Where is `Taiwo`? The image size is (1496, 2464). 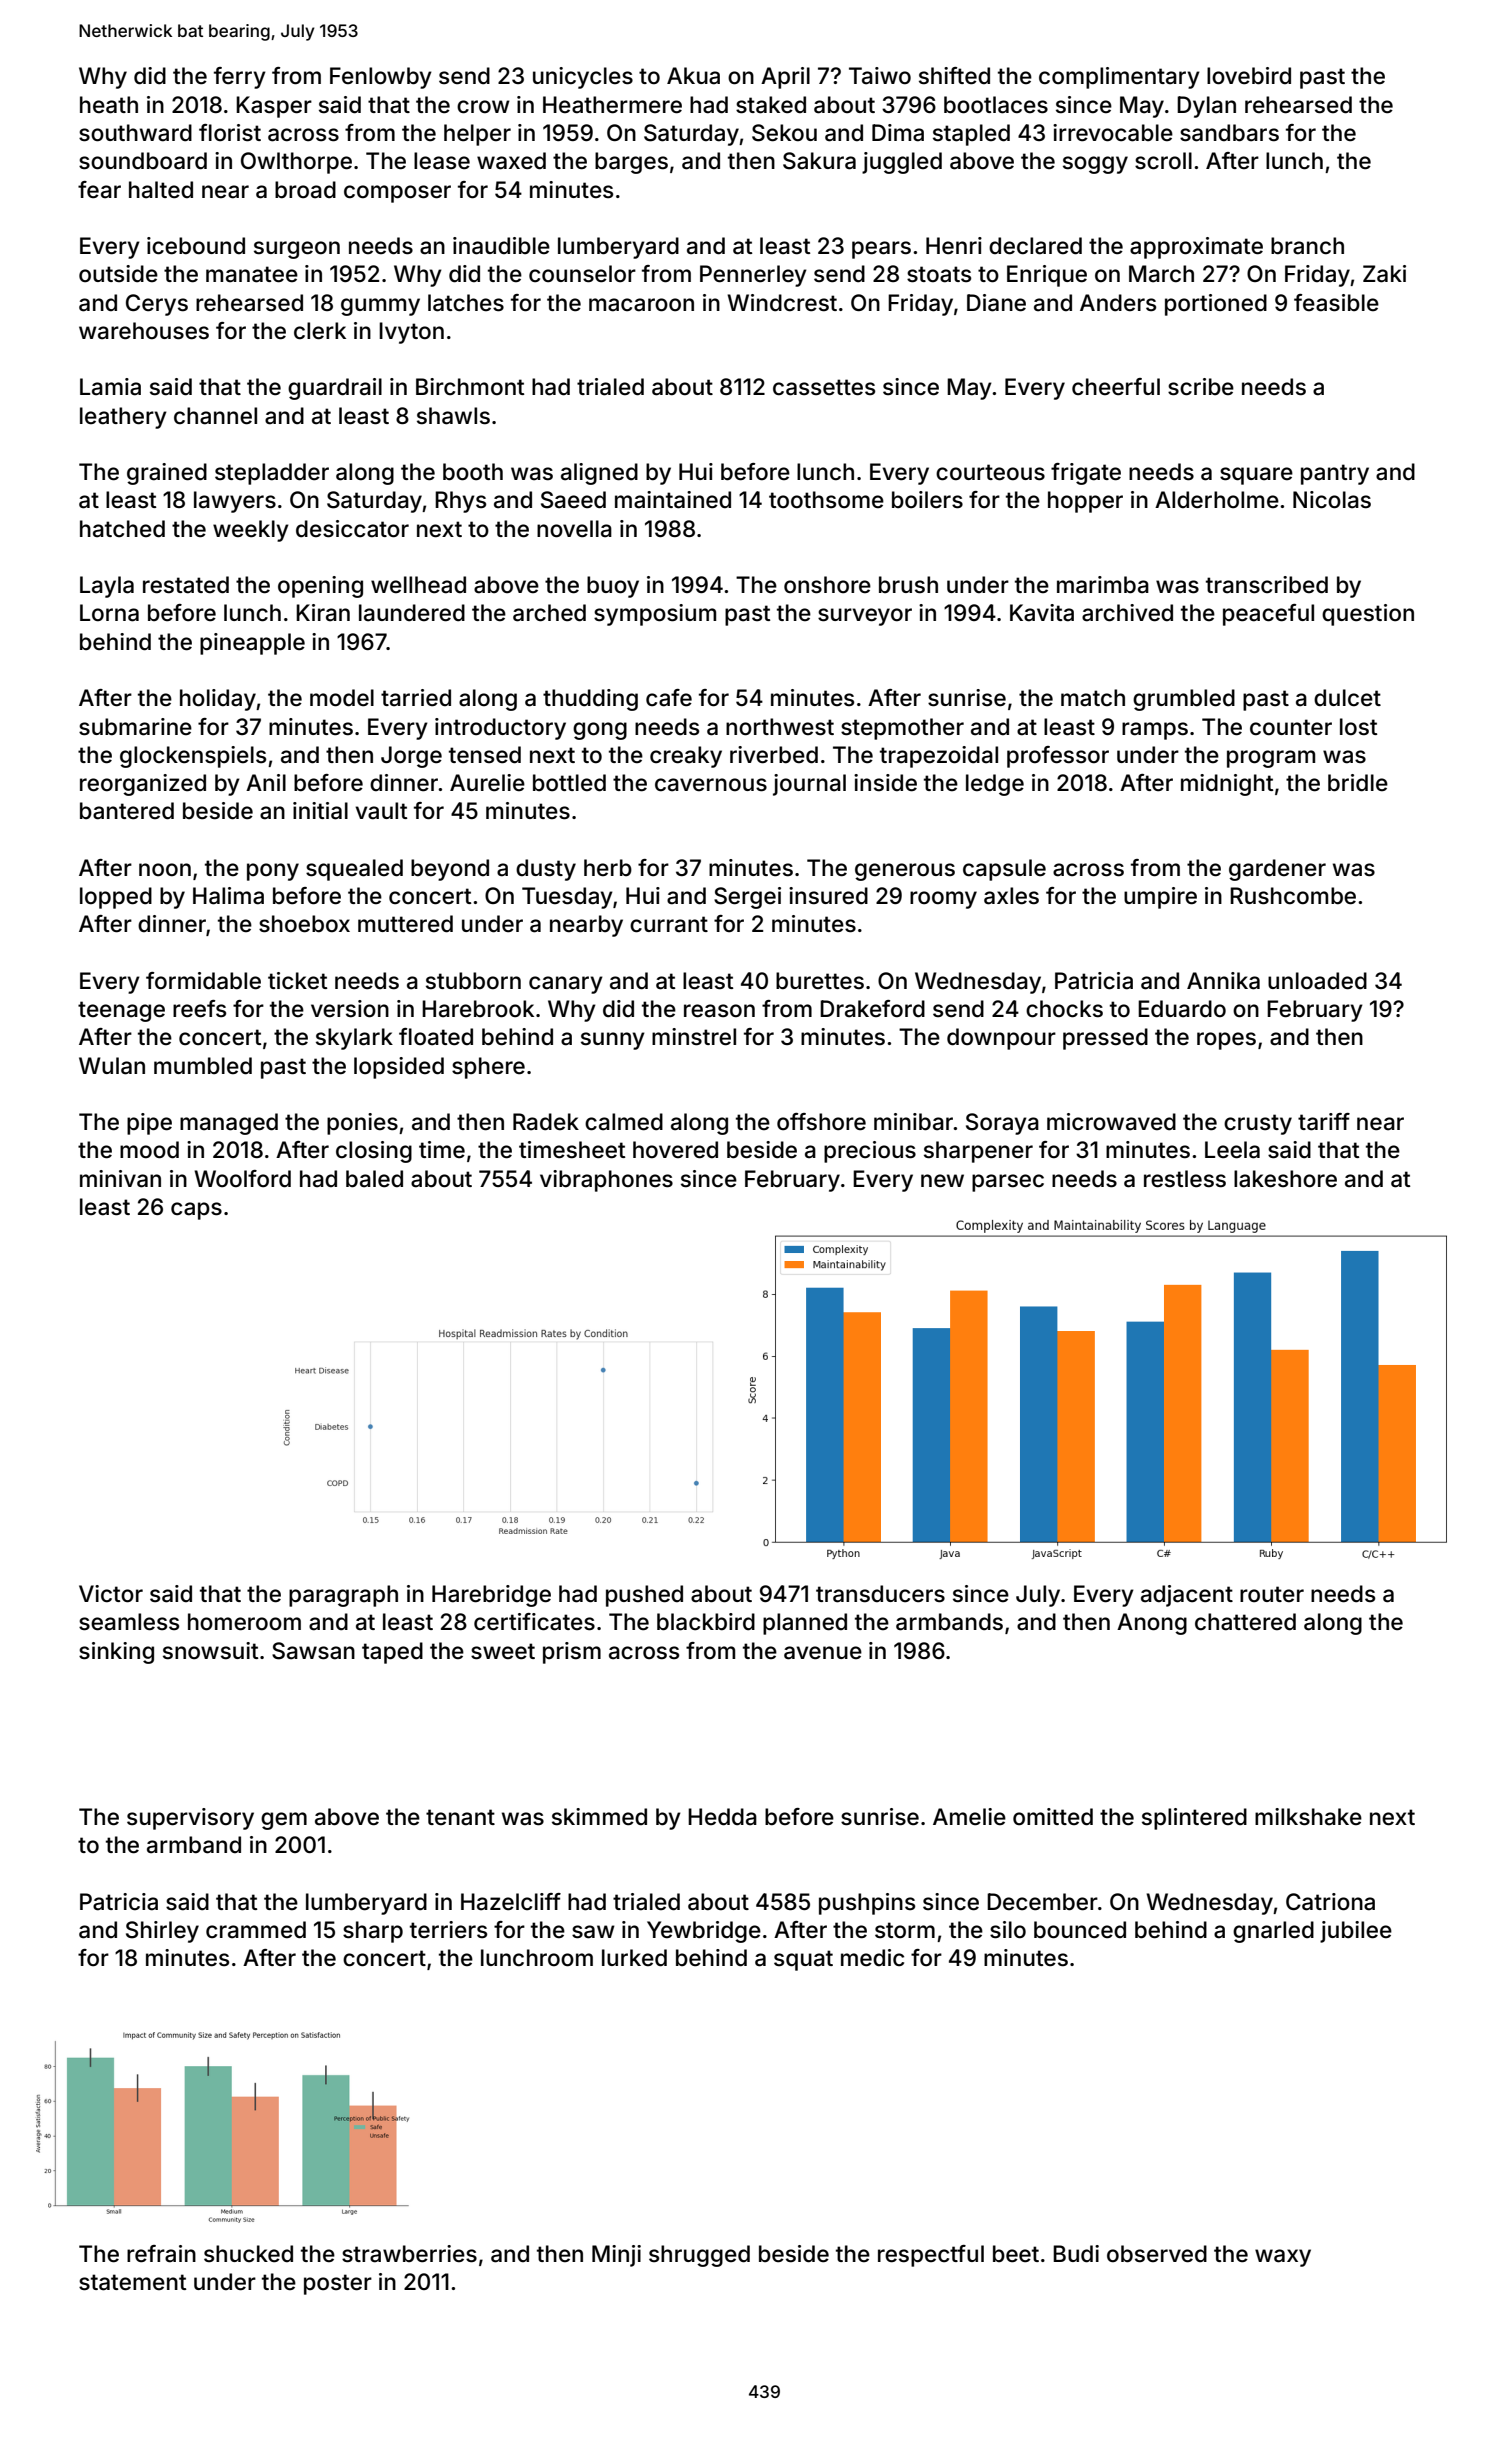
Taiwo is located at coordinates (880, 76).
